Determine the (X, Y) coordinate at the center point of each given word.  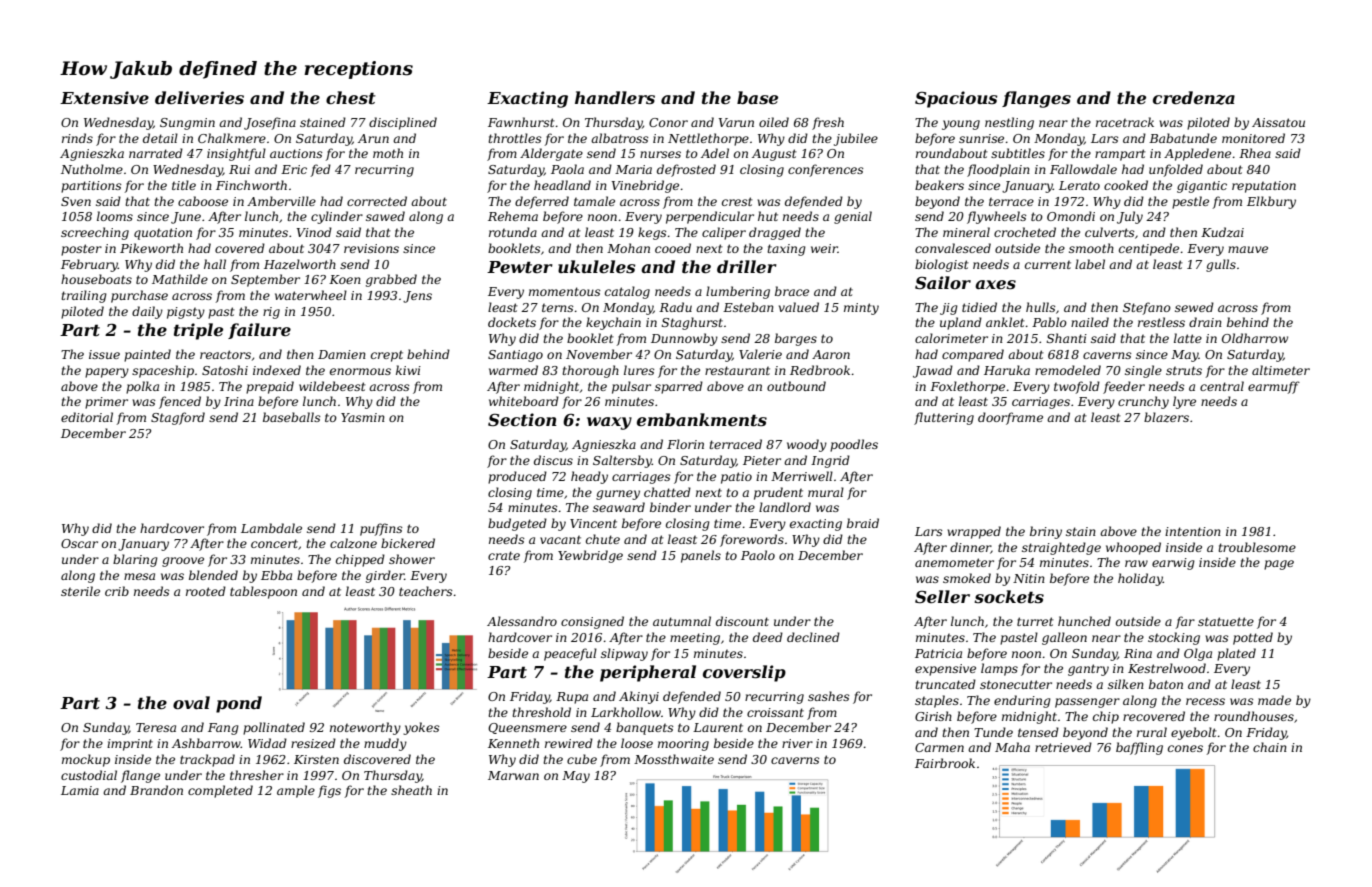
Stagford (178, 418)
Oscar (79, 543)
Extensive (104, 97)
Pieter (762, 460)
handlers (615, 97)
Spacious (956, 99)
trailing (84, 296)
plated (1236, 654)
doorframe (1010, 418)
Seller (942, 596)
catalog (627, 292)
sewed (1194, 307)
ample (296, 791)
